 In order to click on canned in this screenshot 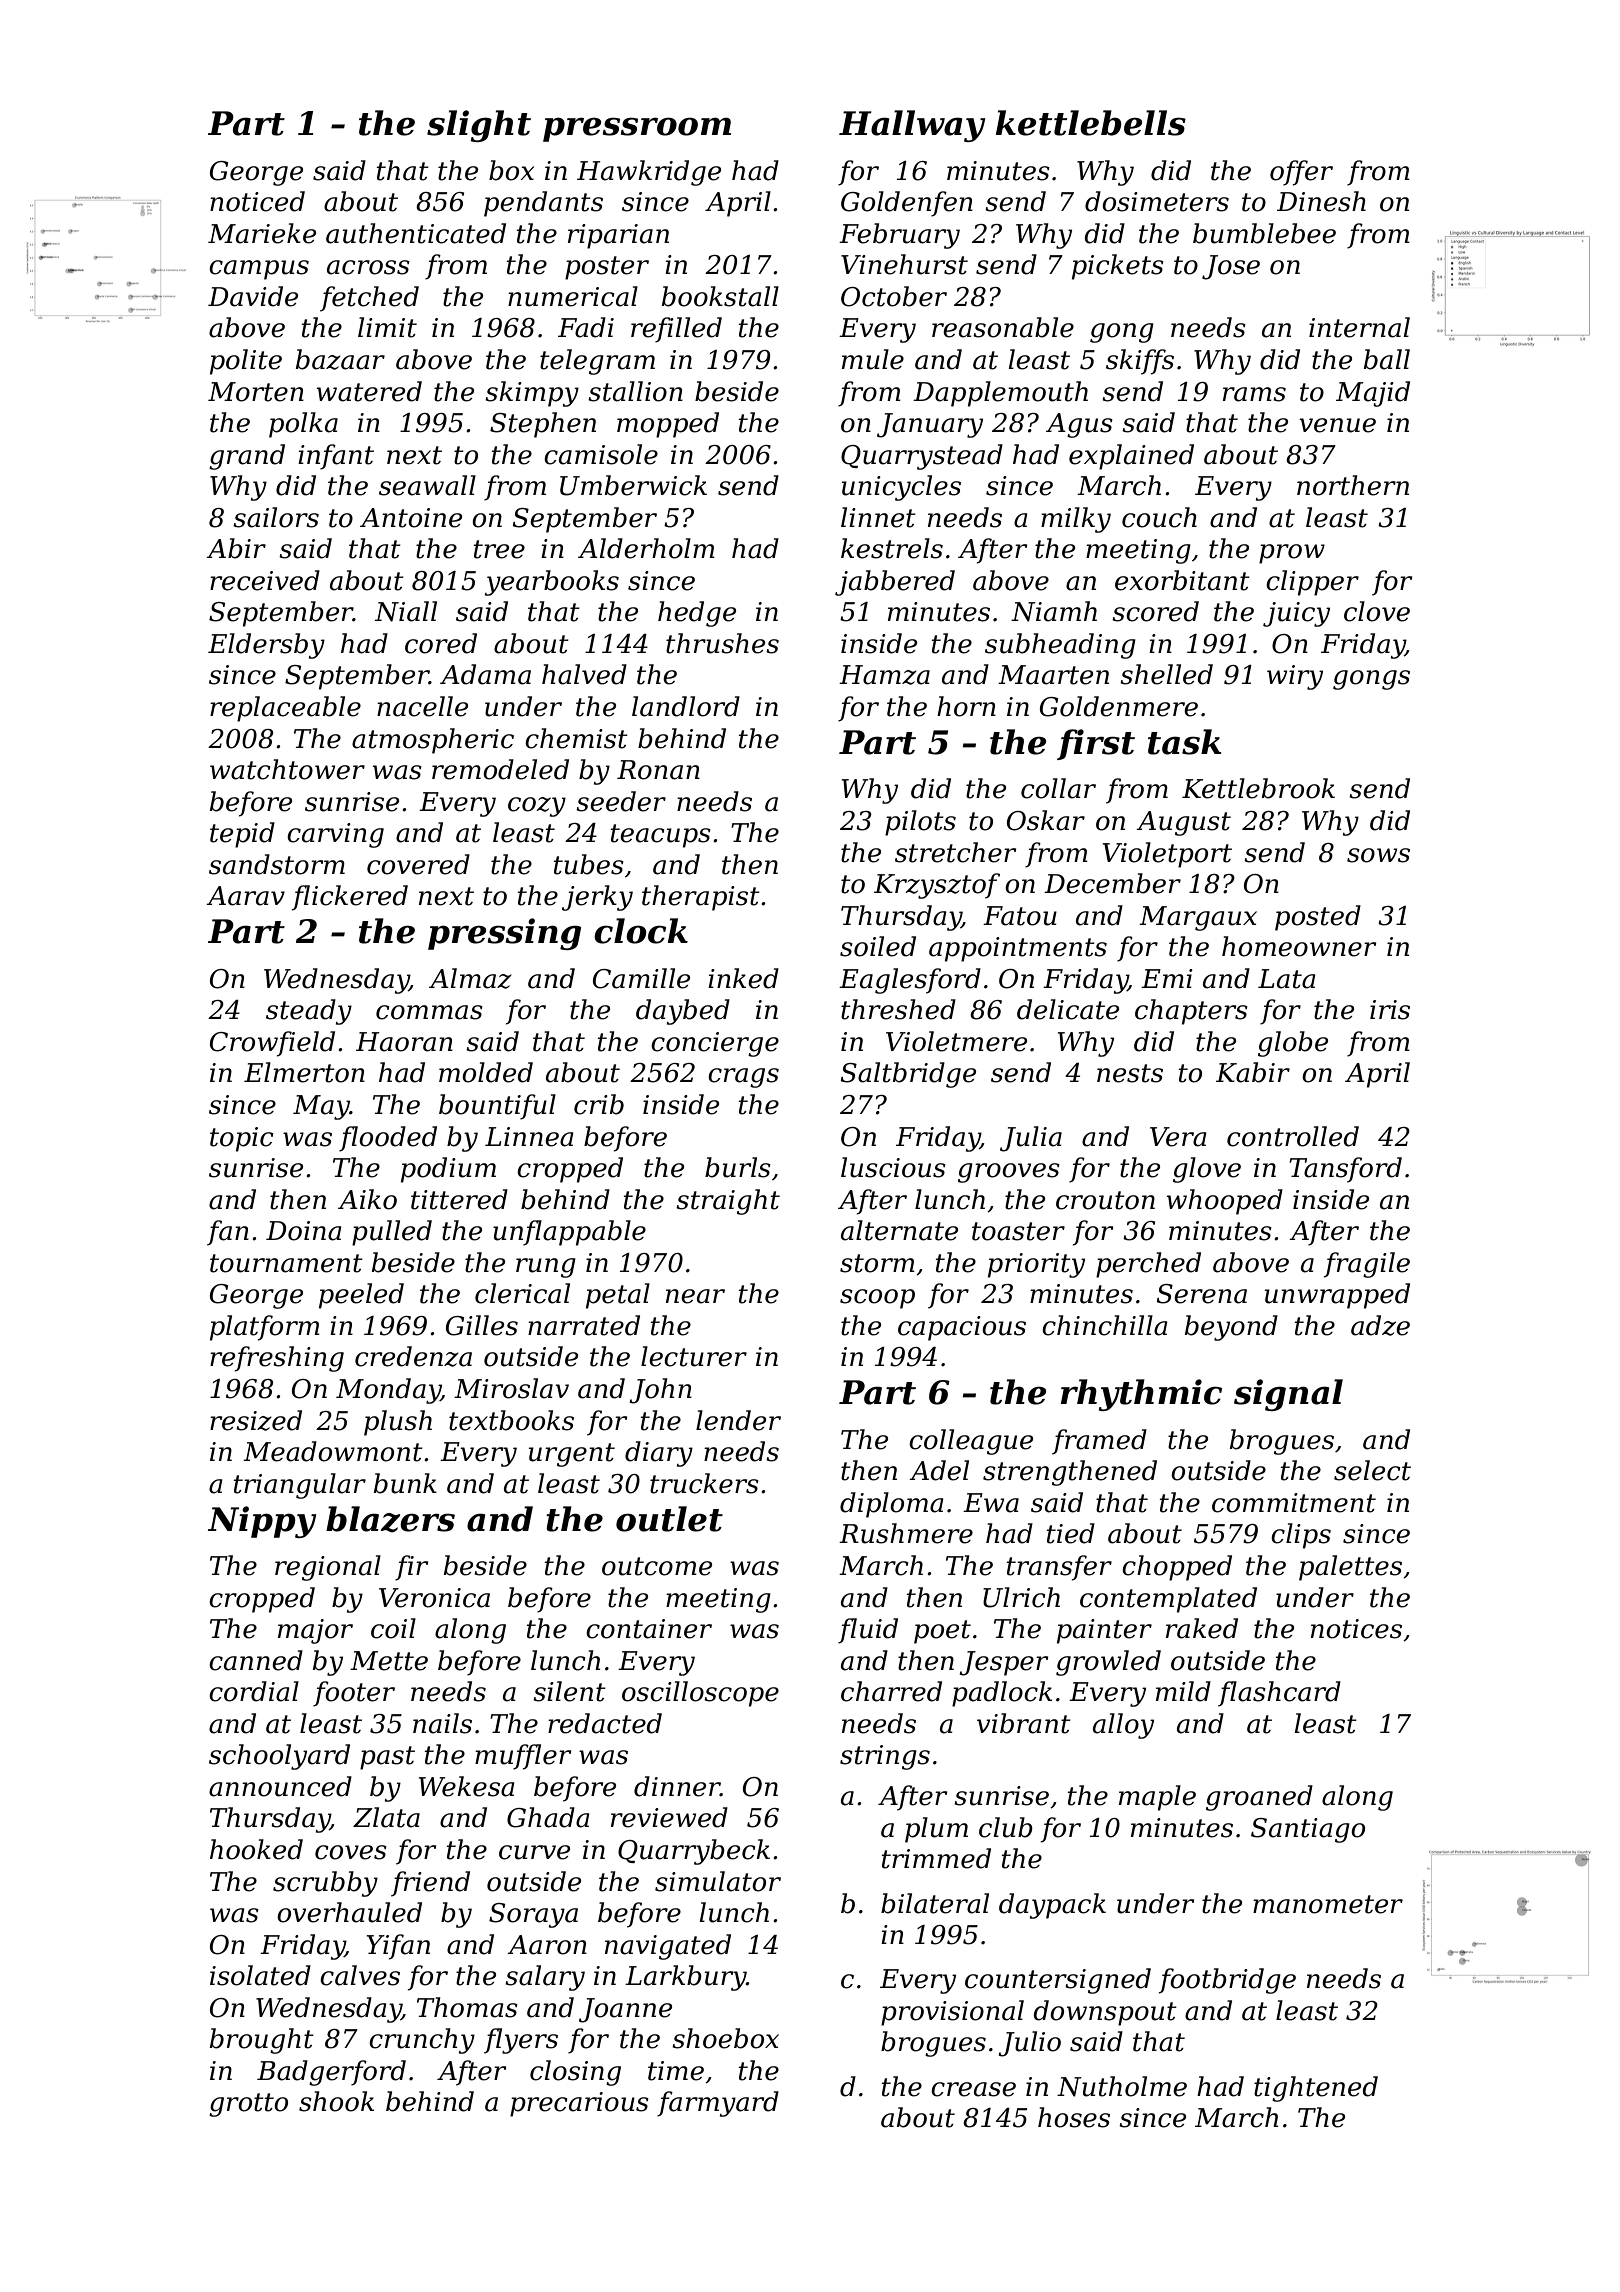, I will do `click(256, 1660)`.
